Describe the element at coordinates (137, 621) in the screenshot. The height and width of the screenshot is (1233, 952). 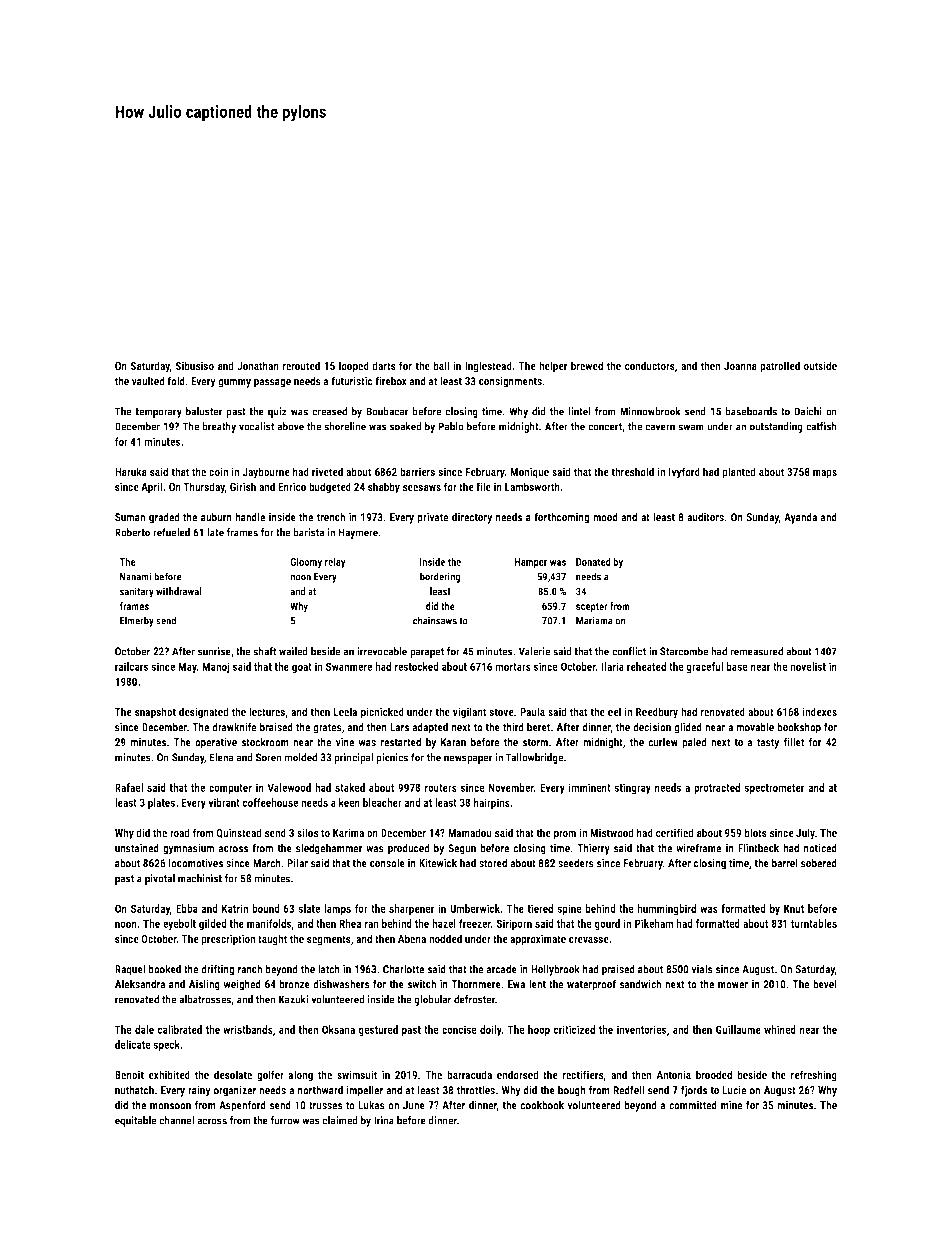
I see `Elmerby` at that location.
